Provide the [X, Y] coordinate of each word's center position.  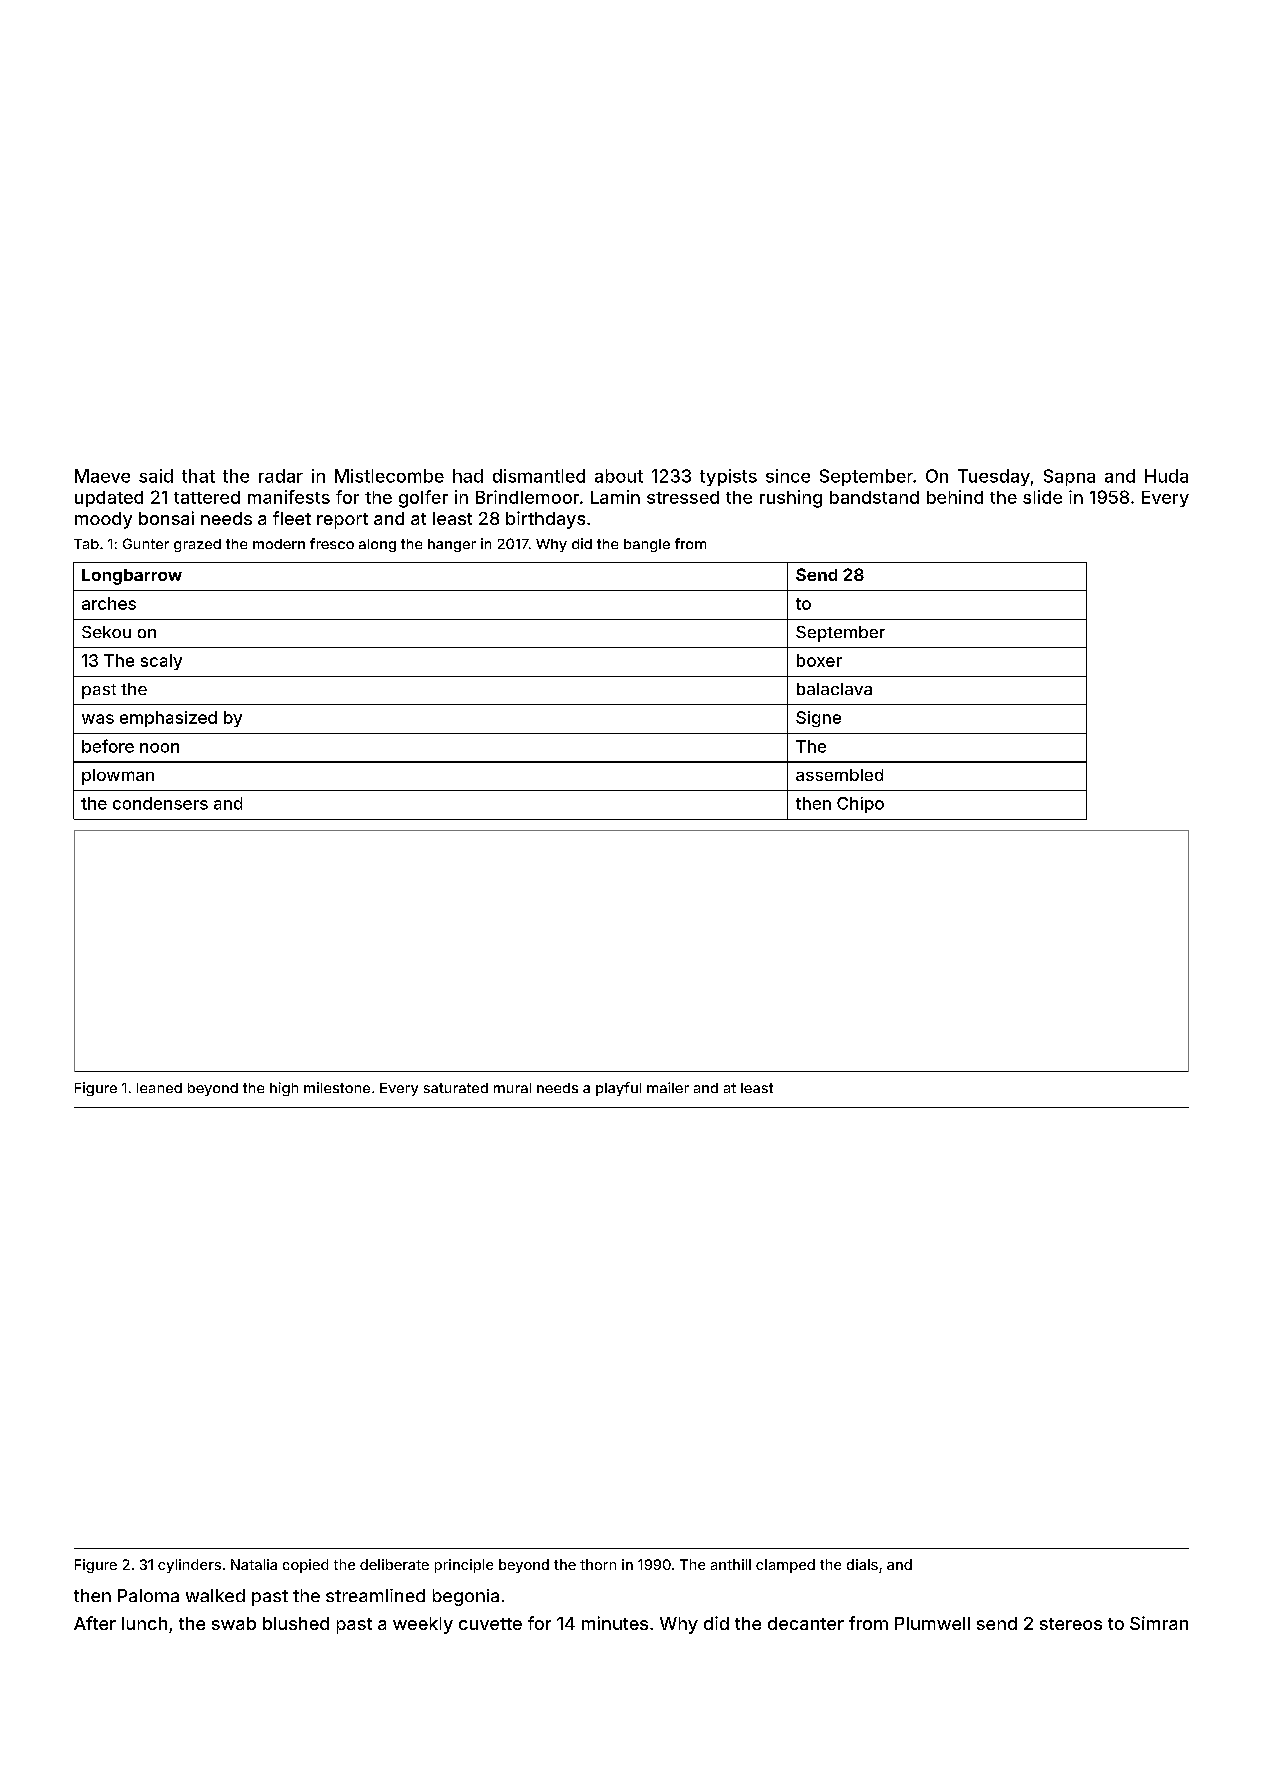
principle [464, 1566]
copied [305, 1566]
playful [618, 1089]
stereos [1071, 1624]
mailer [668, 1087]
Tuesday [994, 477]
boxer [819, 660]
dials [862, 1564]
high [284, 1089]
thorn [598, 1564]
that [198, 476]
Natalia [254, 1564]
